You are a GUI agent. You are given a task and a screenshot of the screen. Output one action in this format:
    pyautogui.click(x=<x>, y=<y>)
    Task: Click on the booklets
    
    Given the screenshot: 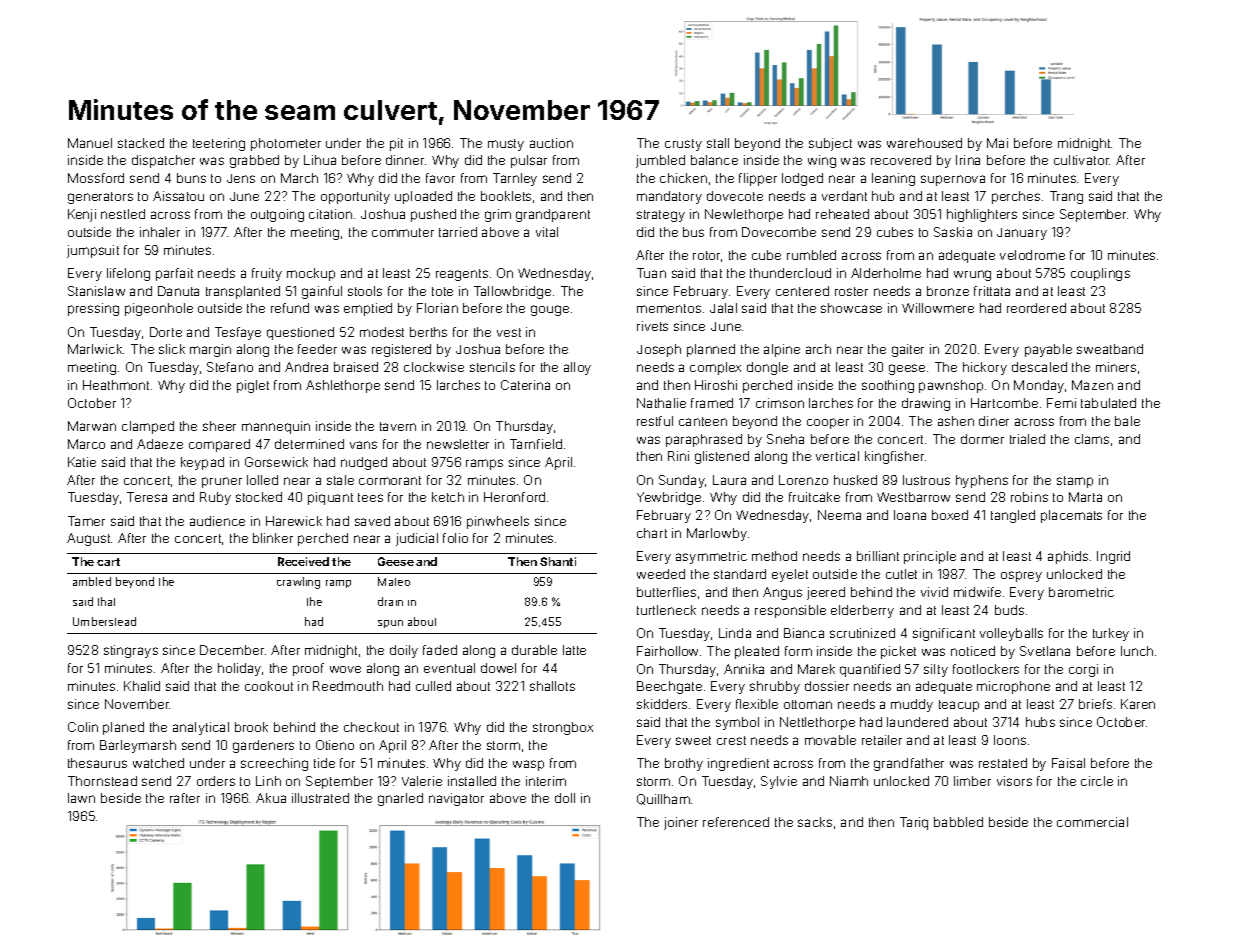 What is the action you would take?
    pyautogui.click(x=506, y=196)
